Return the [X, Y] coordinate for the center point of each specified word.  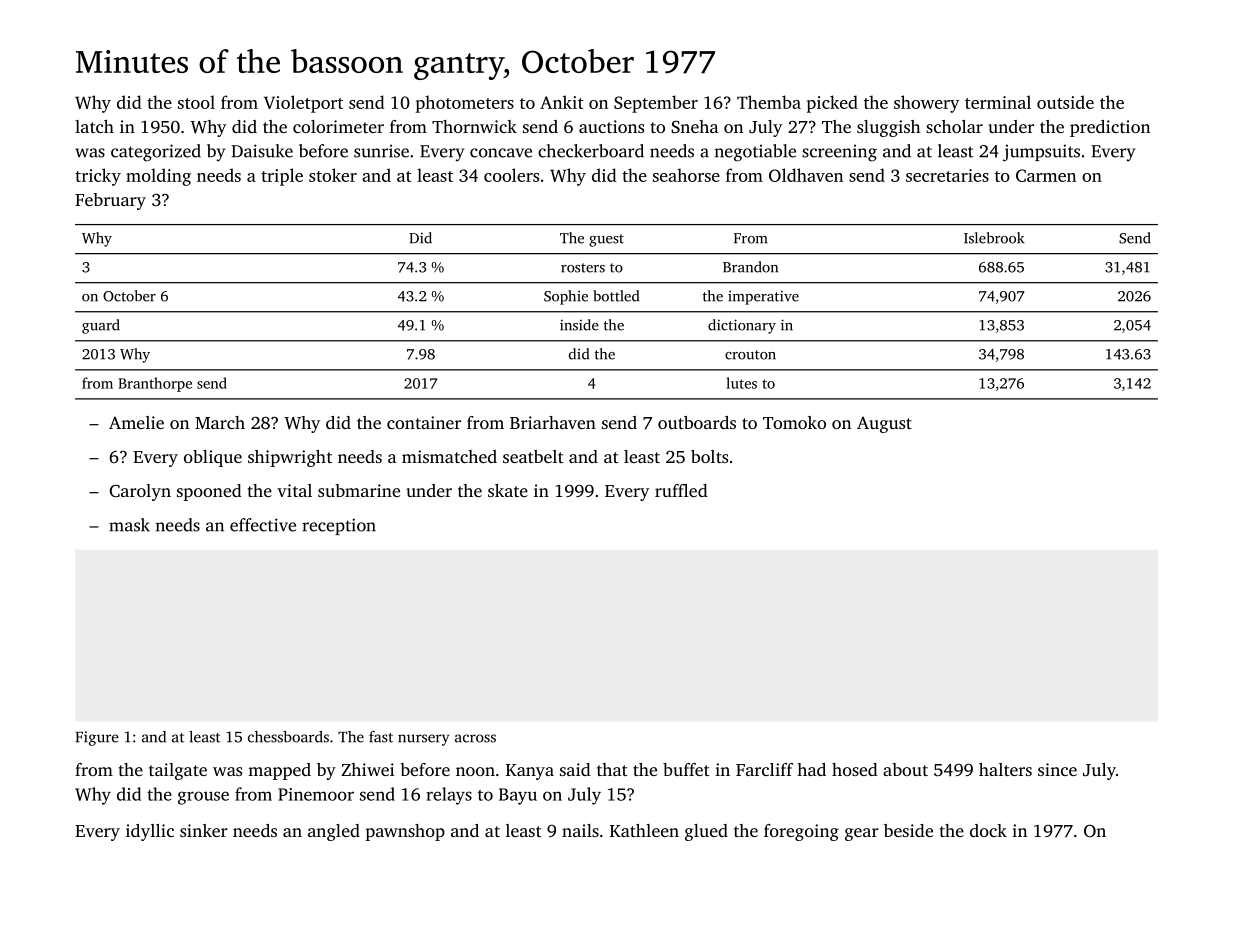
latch [94, 126]
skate [508, 490]
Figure [97, 738]
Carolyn [140, 492]
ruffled [681, 490]
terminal [998, 102]
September [656, 104]
